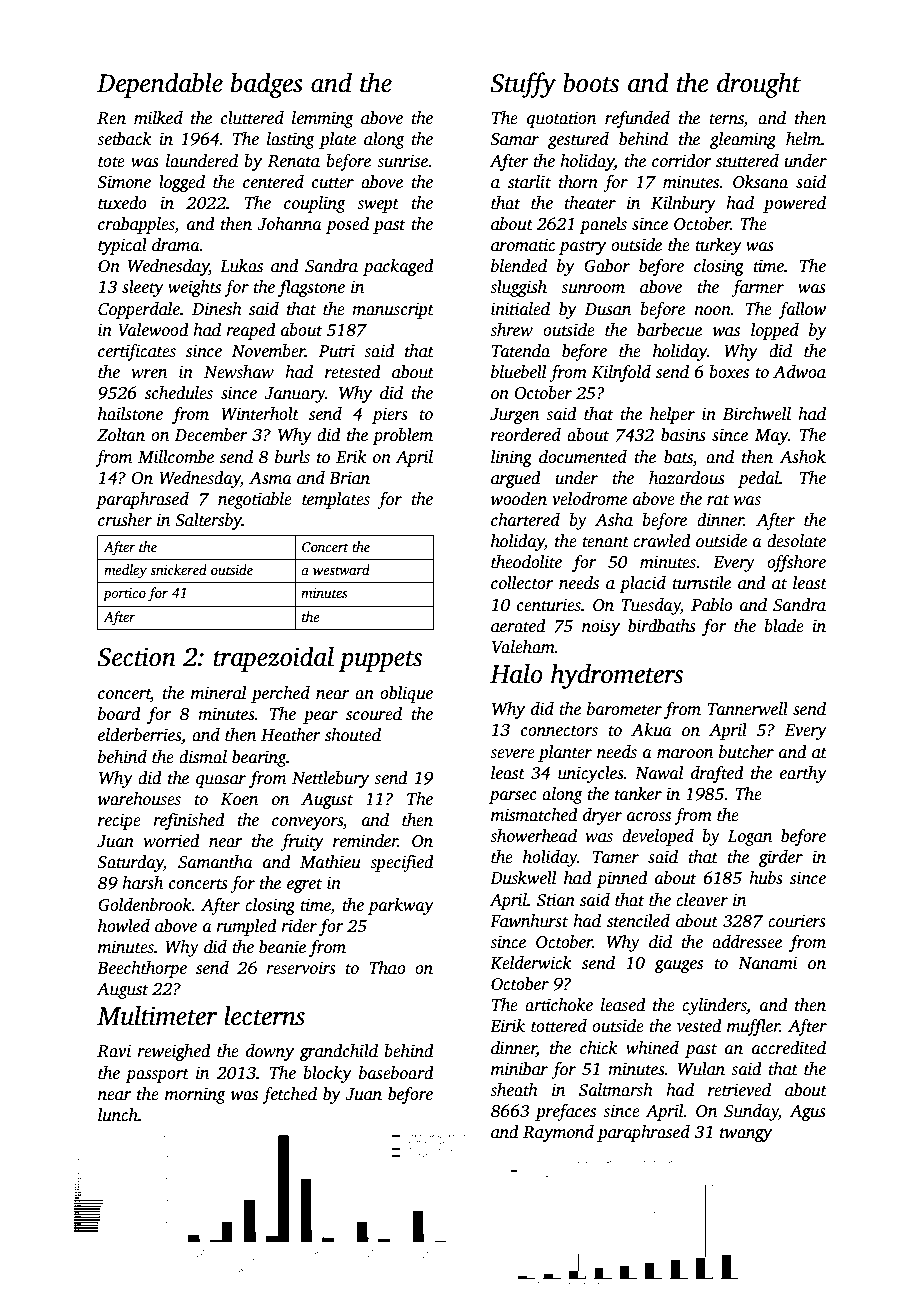 The height and width of the screenshot is (1311, 924). I want to click on reweighed, so click(174, 1052).
